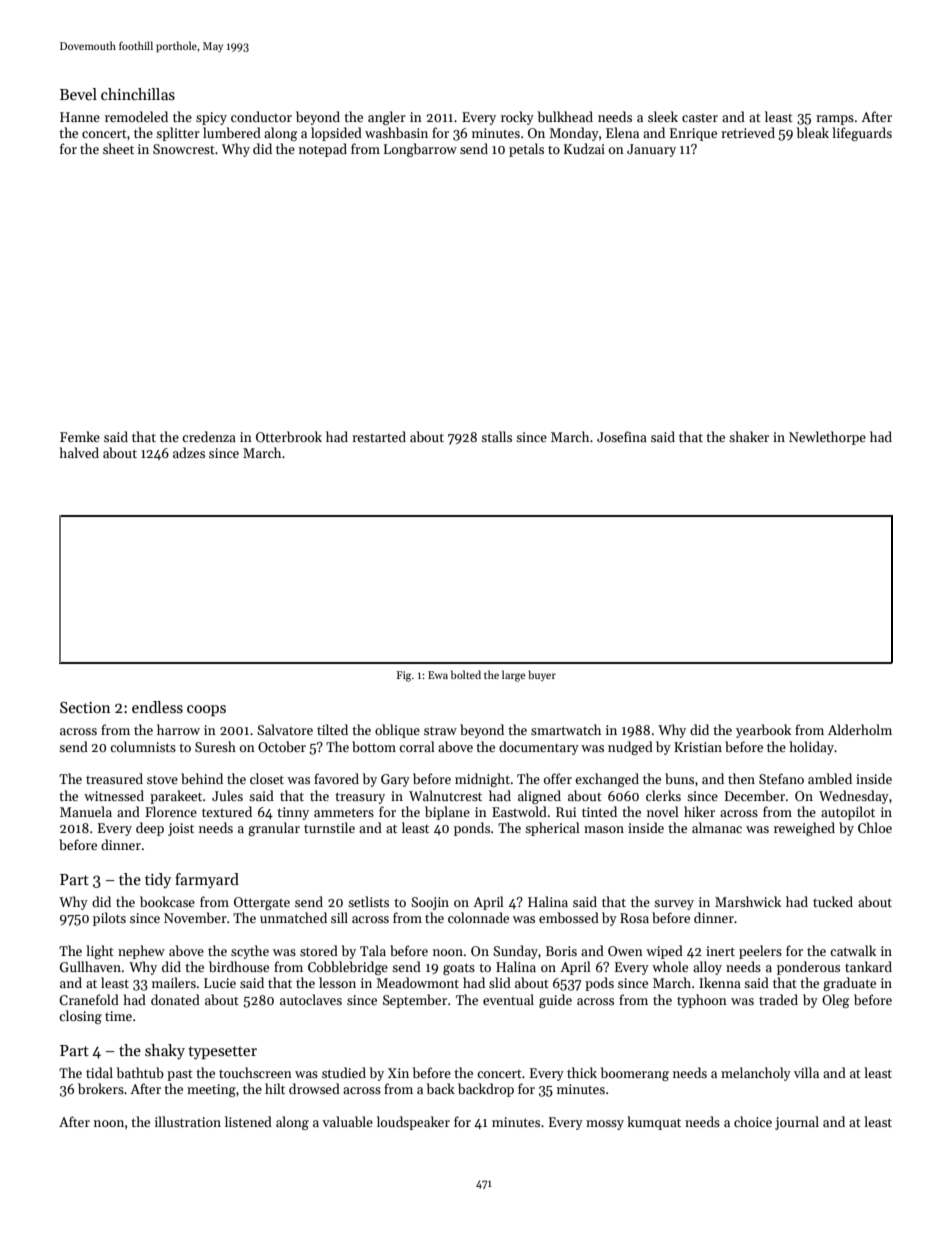 This screenshot has height=1233, width=952. What do you see at coordinates (607, 780) in the screenshot?
I see `exchanged` at bounding box center [607, 780].
